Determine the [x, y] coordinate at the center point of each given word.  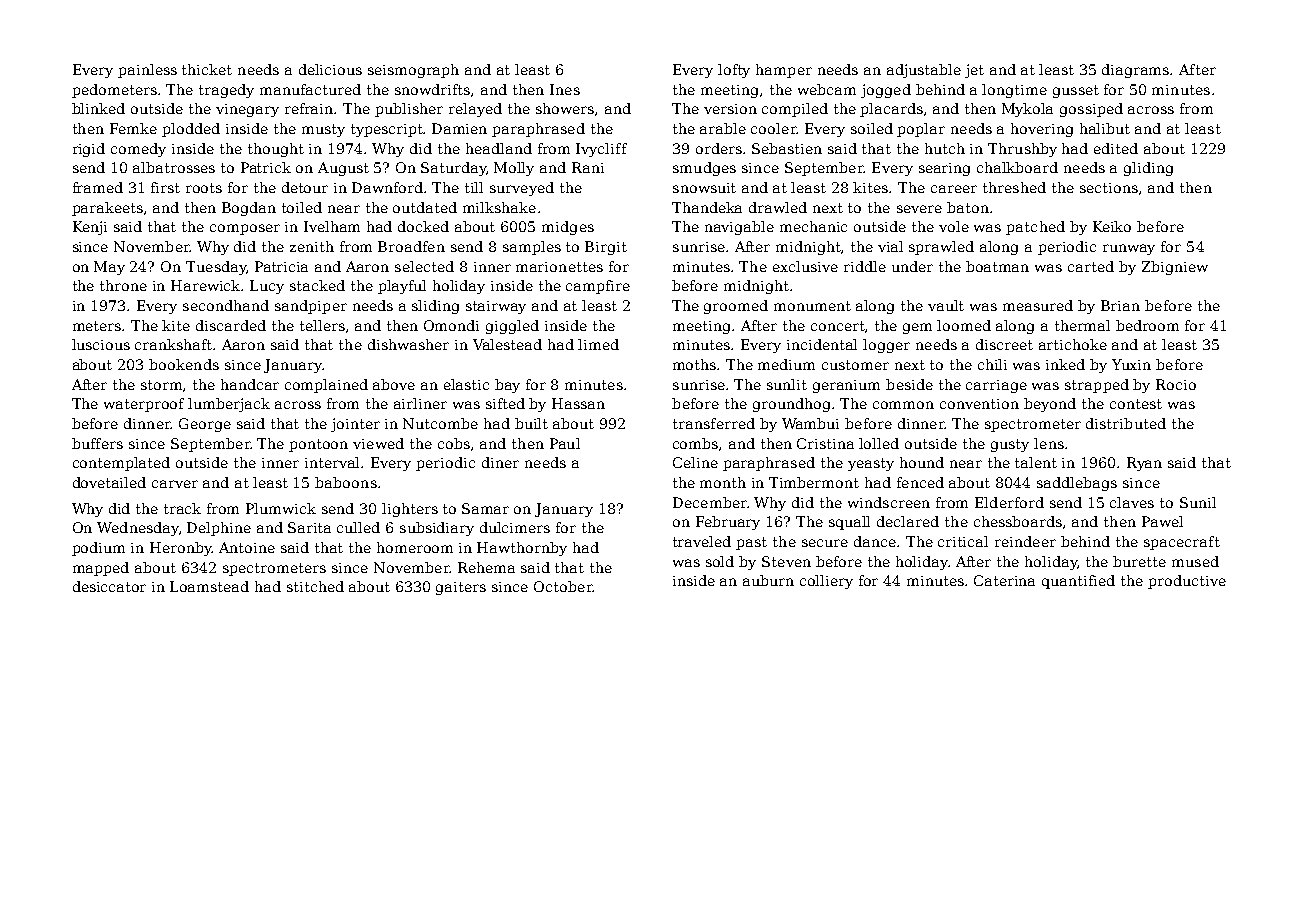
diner [500, 462]
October [563, 586]
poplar [921, 130]
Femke [133, 128]
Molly [514, 169]
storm [161, 385]
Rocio [1176, 384]
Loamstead [209, 586]
